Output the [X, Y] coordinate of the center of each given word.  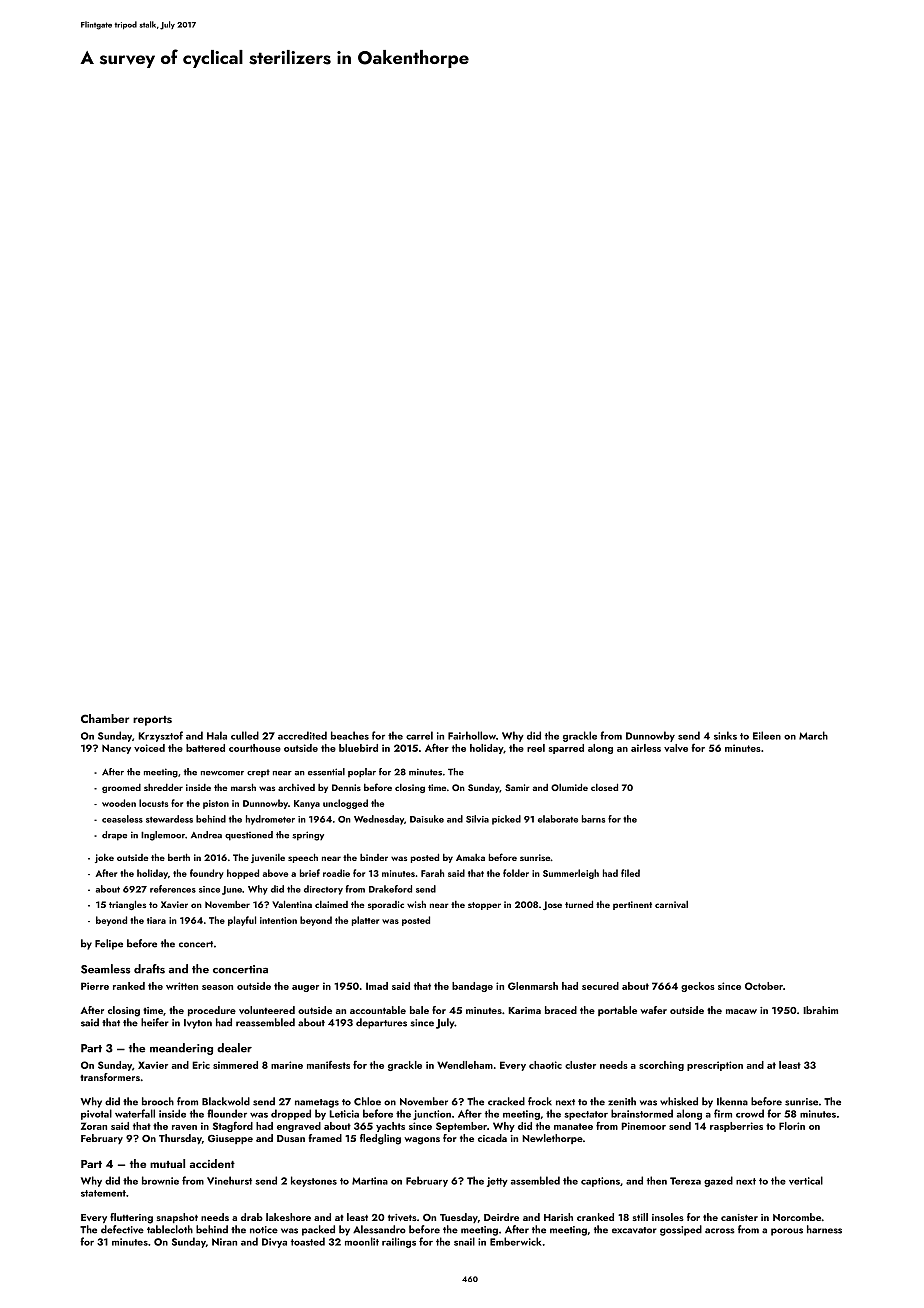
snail [464, 1241]
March [813, 735]
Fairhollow [472, 735]
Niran [224, 1242]
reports [152, 721]
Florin [792, 1126]
